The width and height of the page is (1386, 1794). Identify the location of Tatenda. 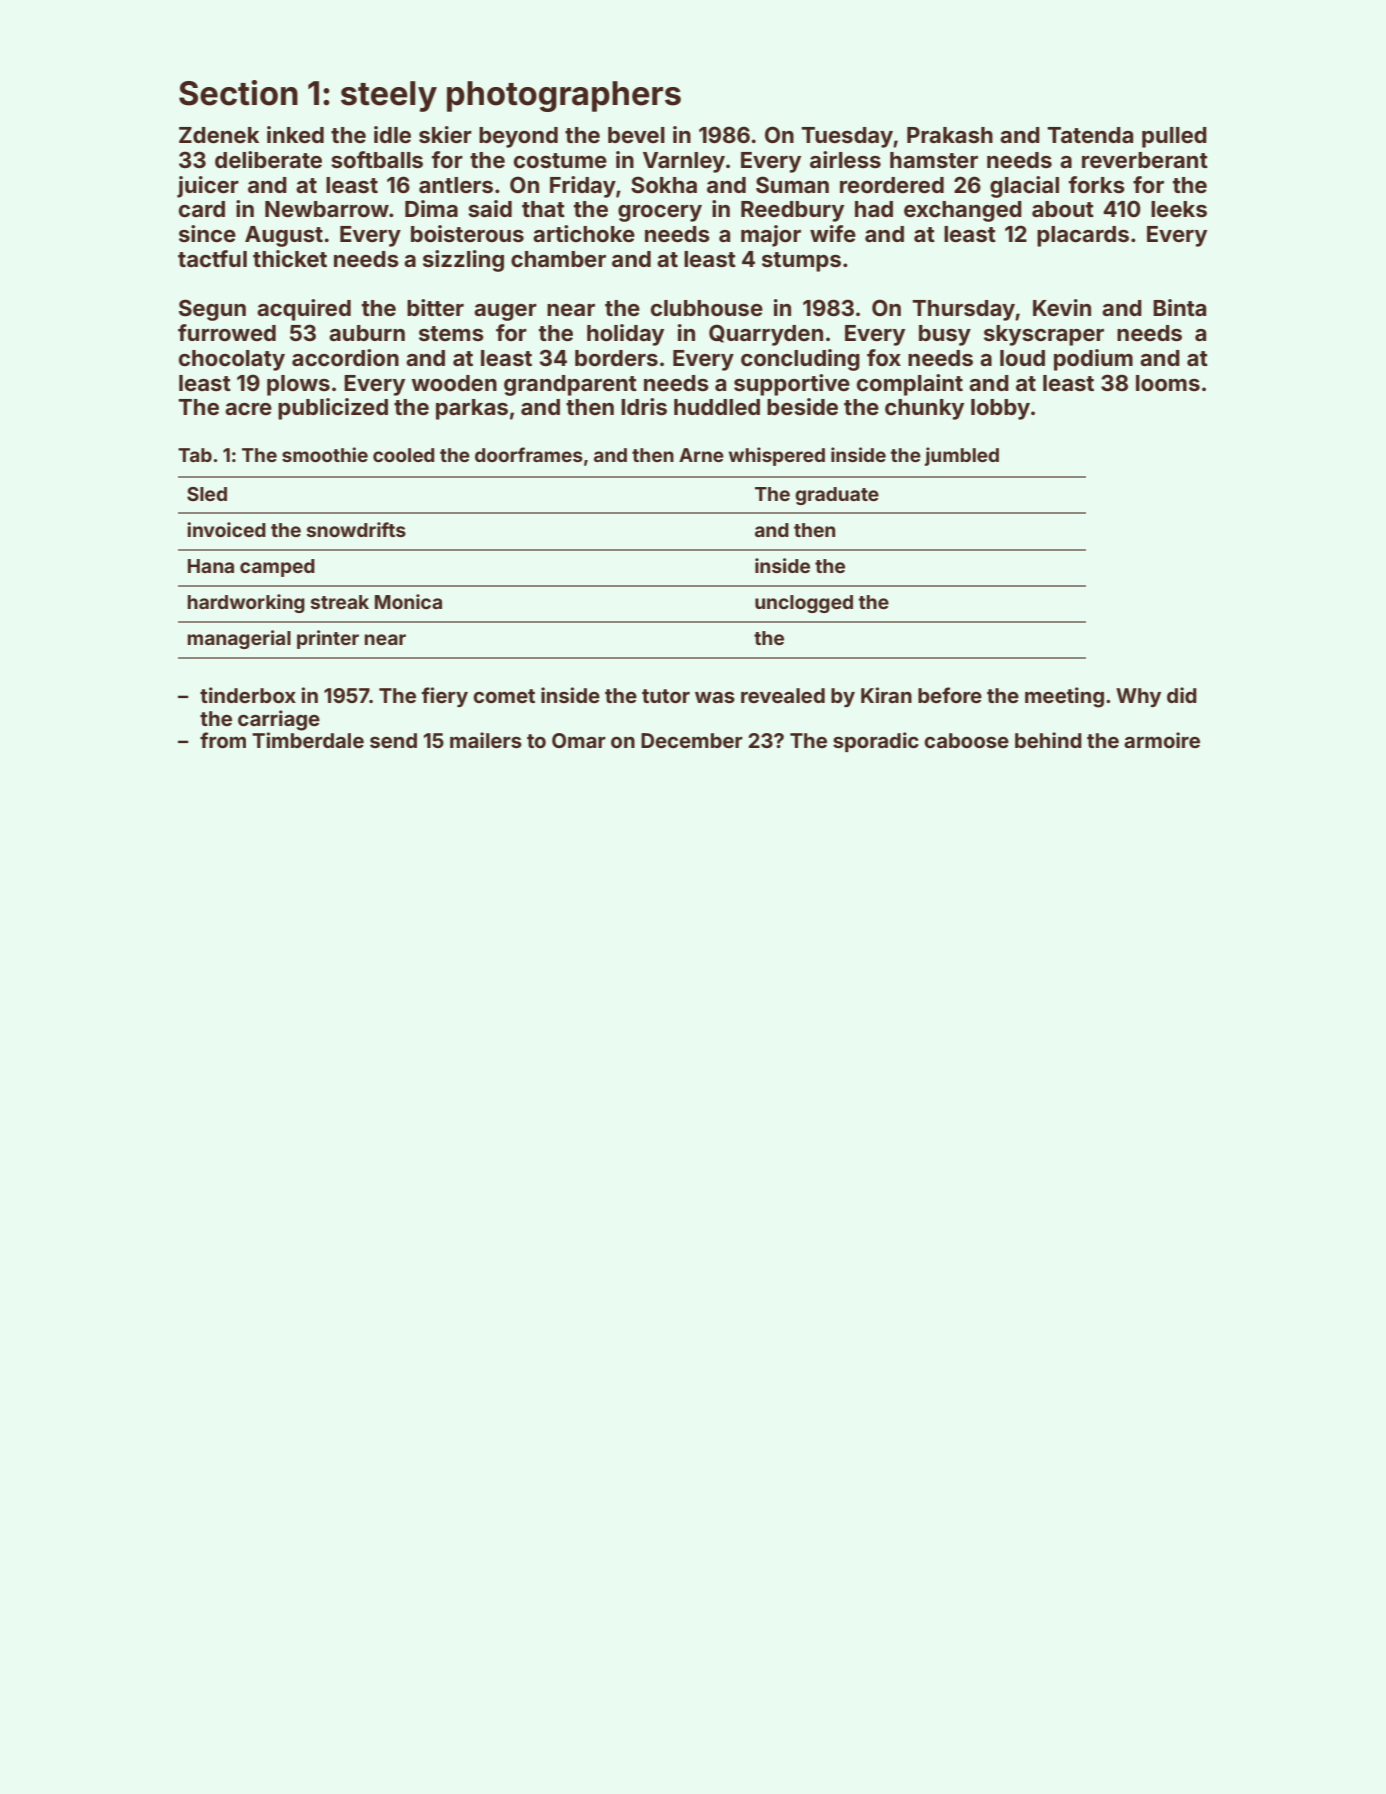
(1090, 135).
